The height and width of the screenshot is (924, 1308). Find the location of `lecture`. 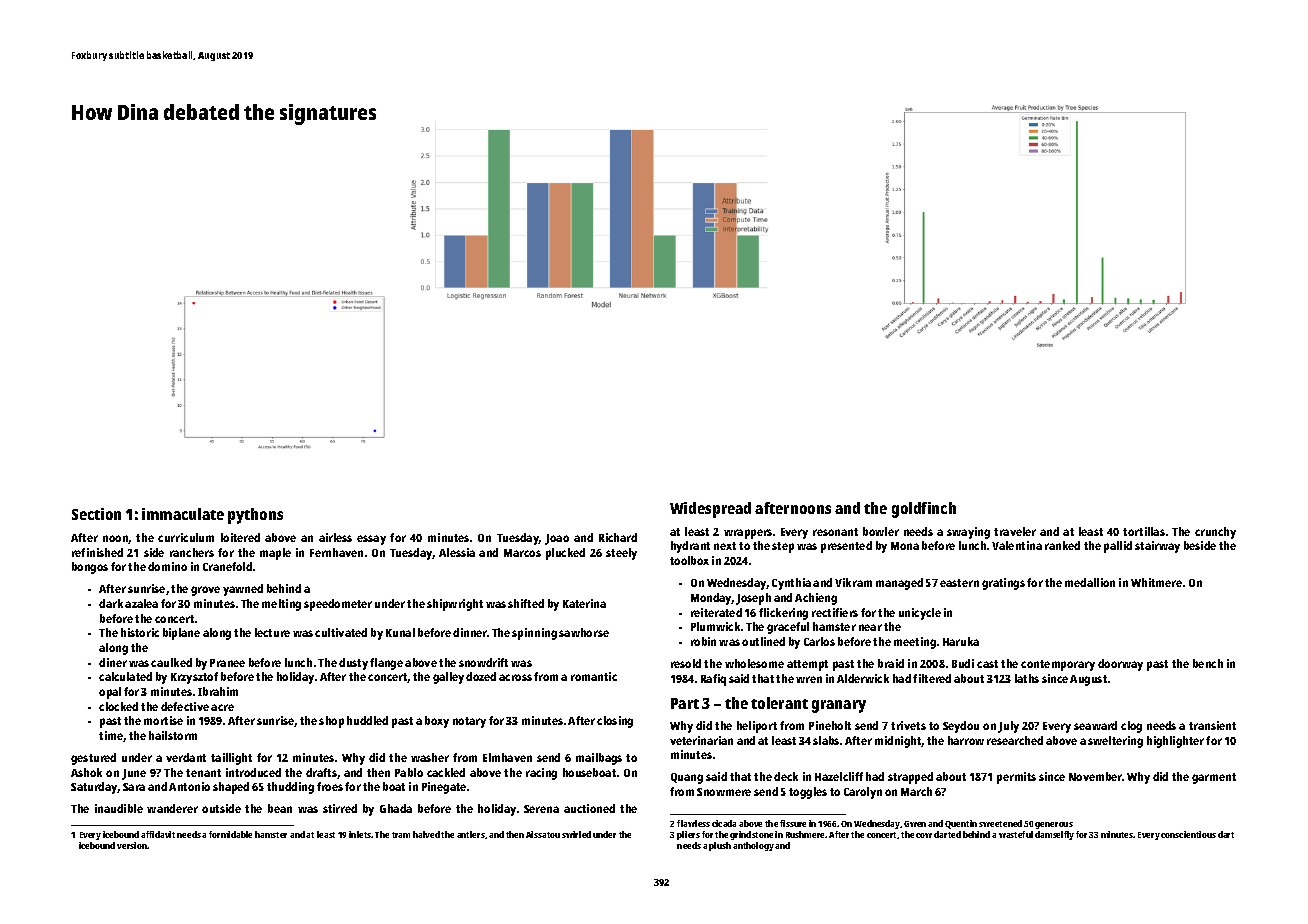

lecture is located at coordinates (272, 632).
